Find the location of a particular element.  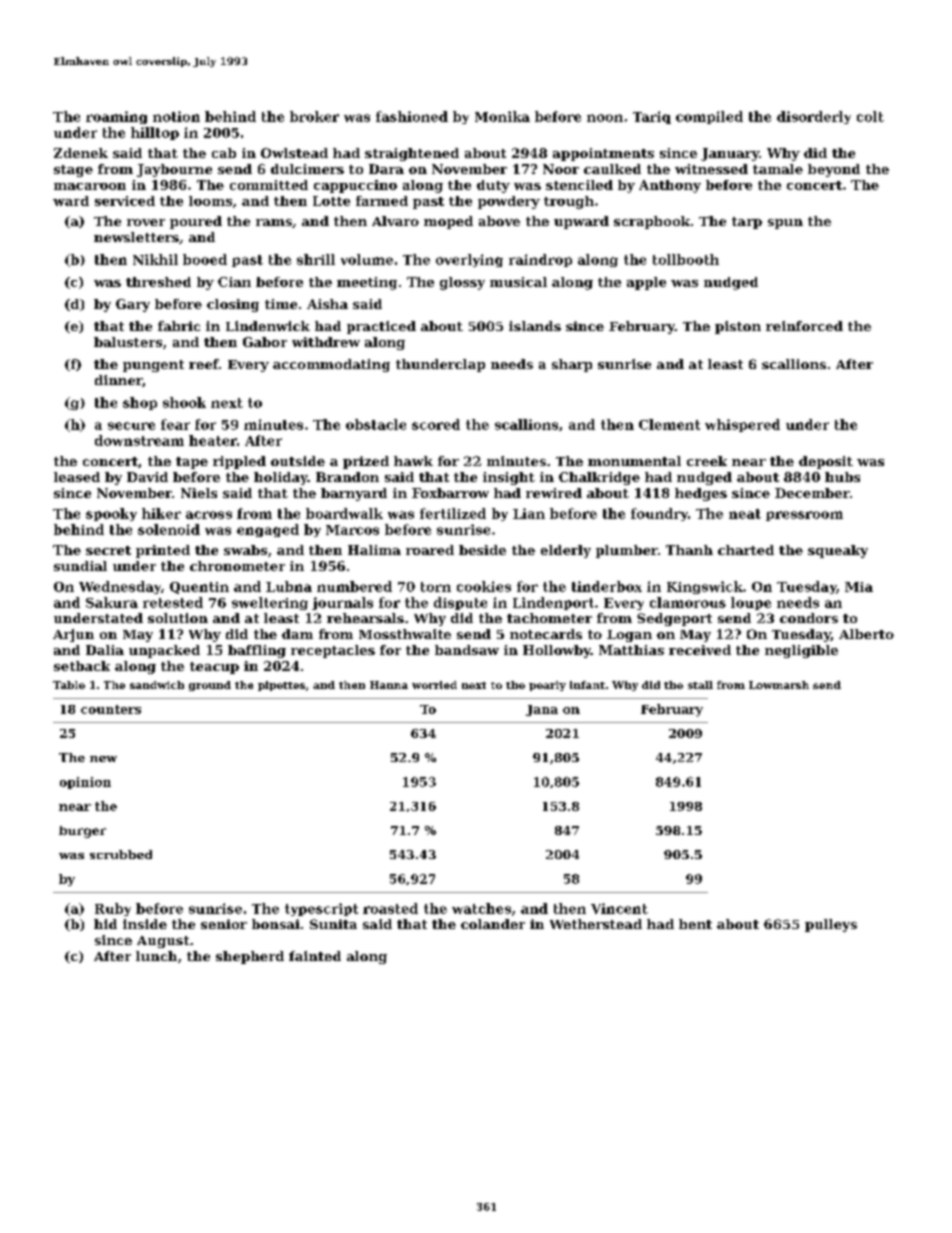

broker is located at coordinates (314, 116).
